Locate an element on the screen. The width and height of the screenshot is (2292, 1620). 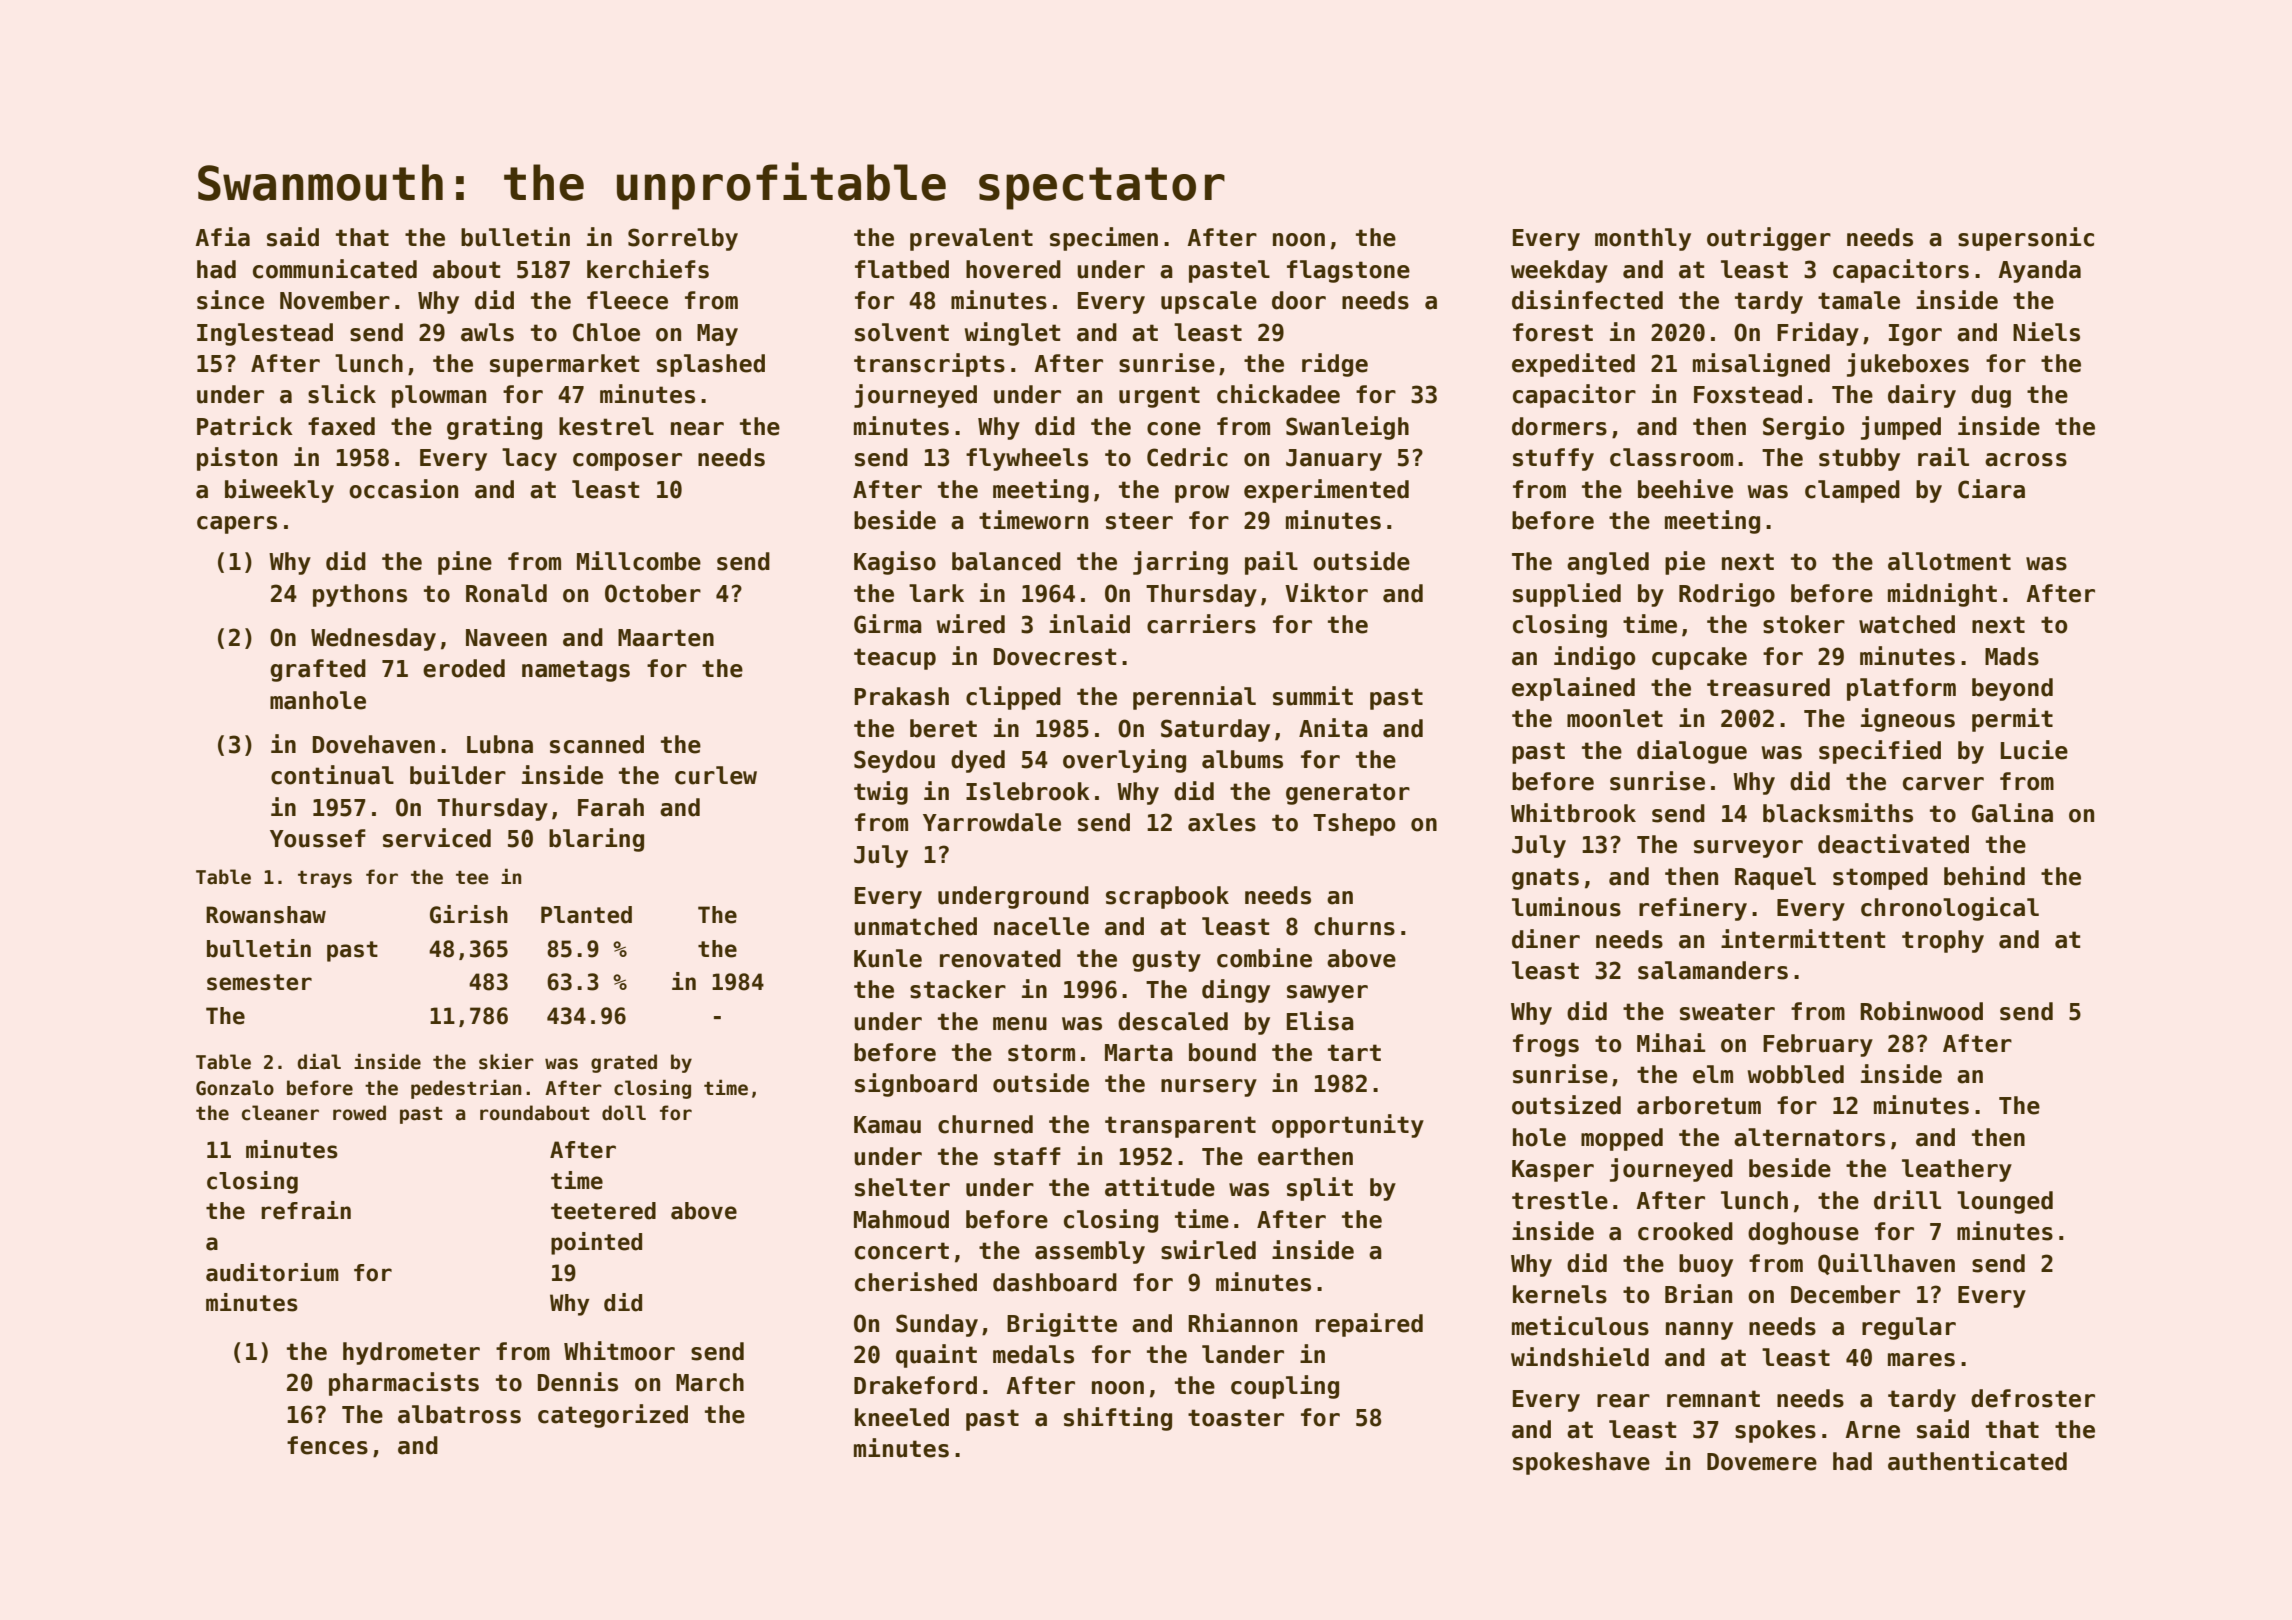
opportunity is located at coordinates (1348, 1126).
